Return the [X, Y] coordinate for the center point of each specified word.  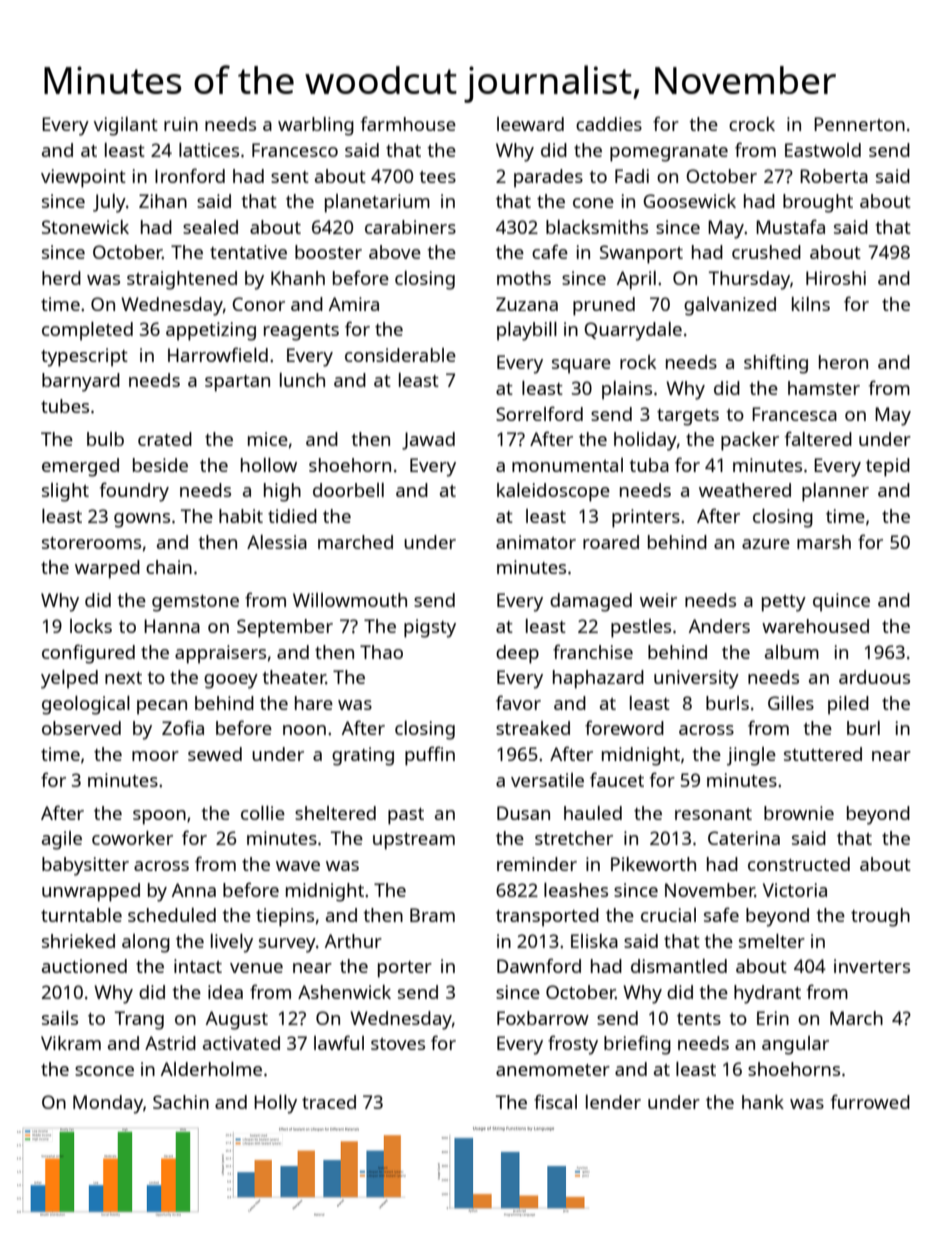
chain [169, 567]
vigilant [126, 126]
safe [721, 914]
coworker [132, 838]
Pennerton [859, 124]
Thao [381, 652]
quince [841, 602]
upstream [414, 841]
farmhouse [408, 123]
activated [241, 1043]
